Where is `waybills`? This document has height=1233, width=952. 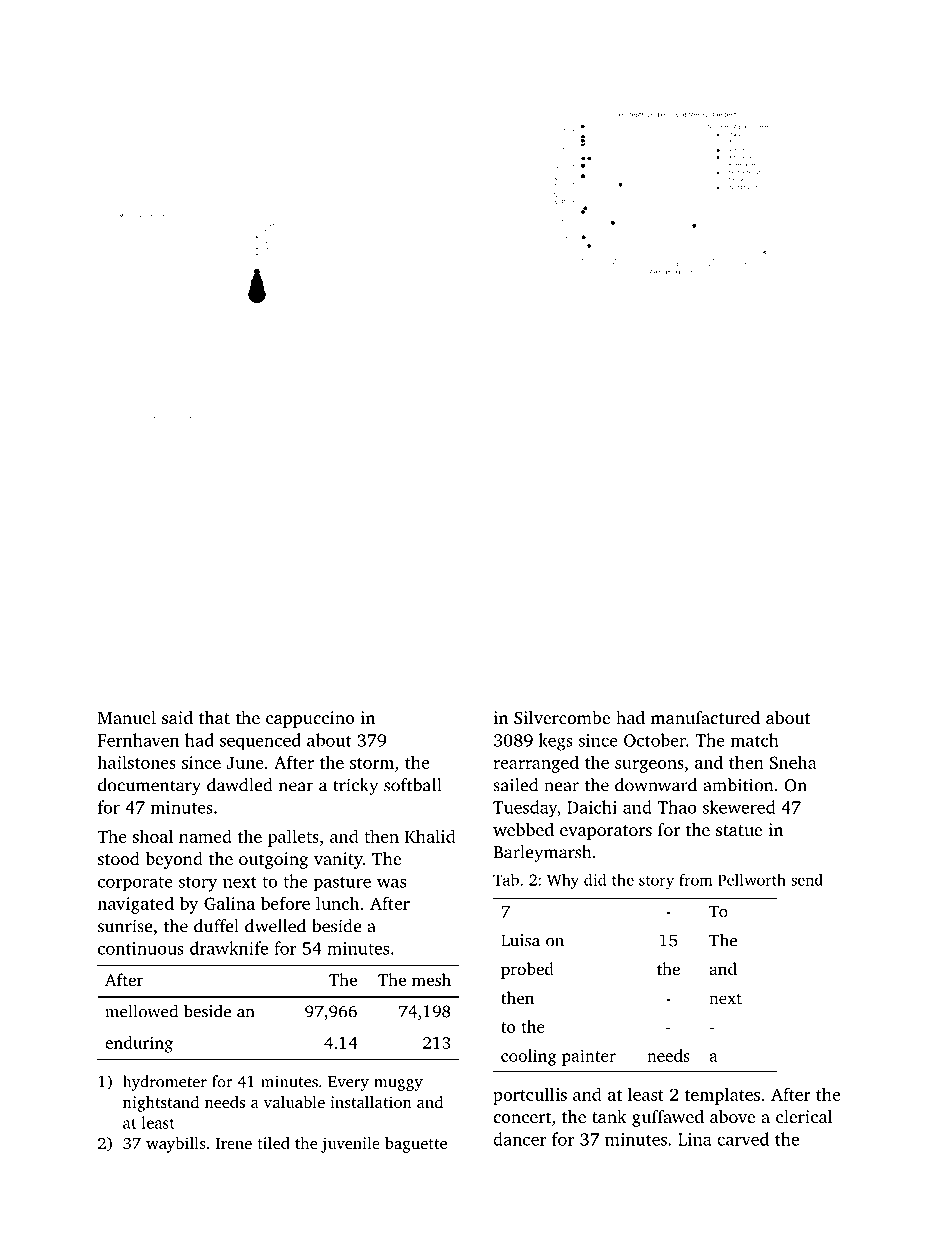
waybills is located at coordinates (175, 1145).
